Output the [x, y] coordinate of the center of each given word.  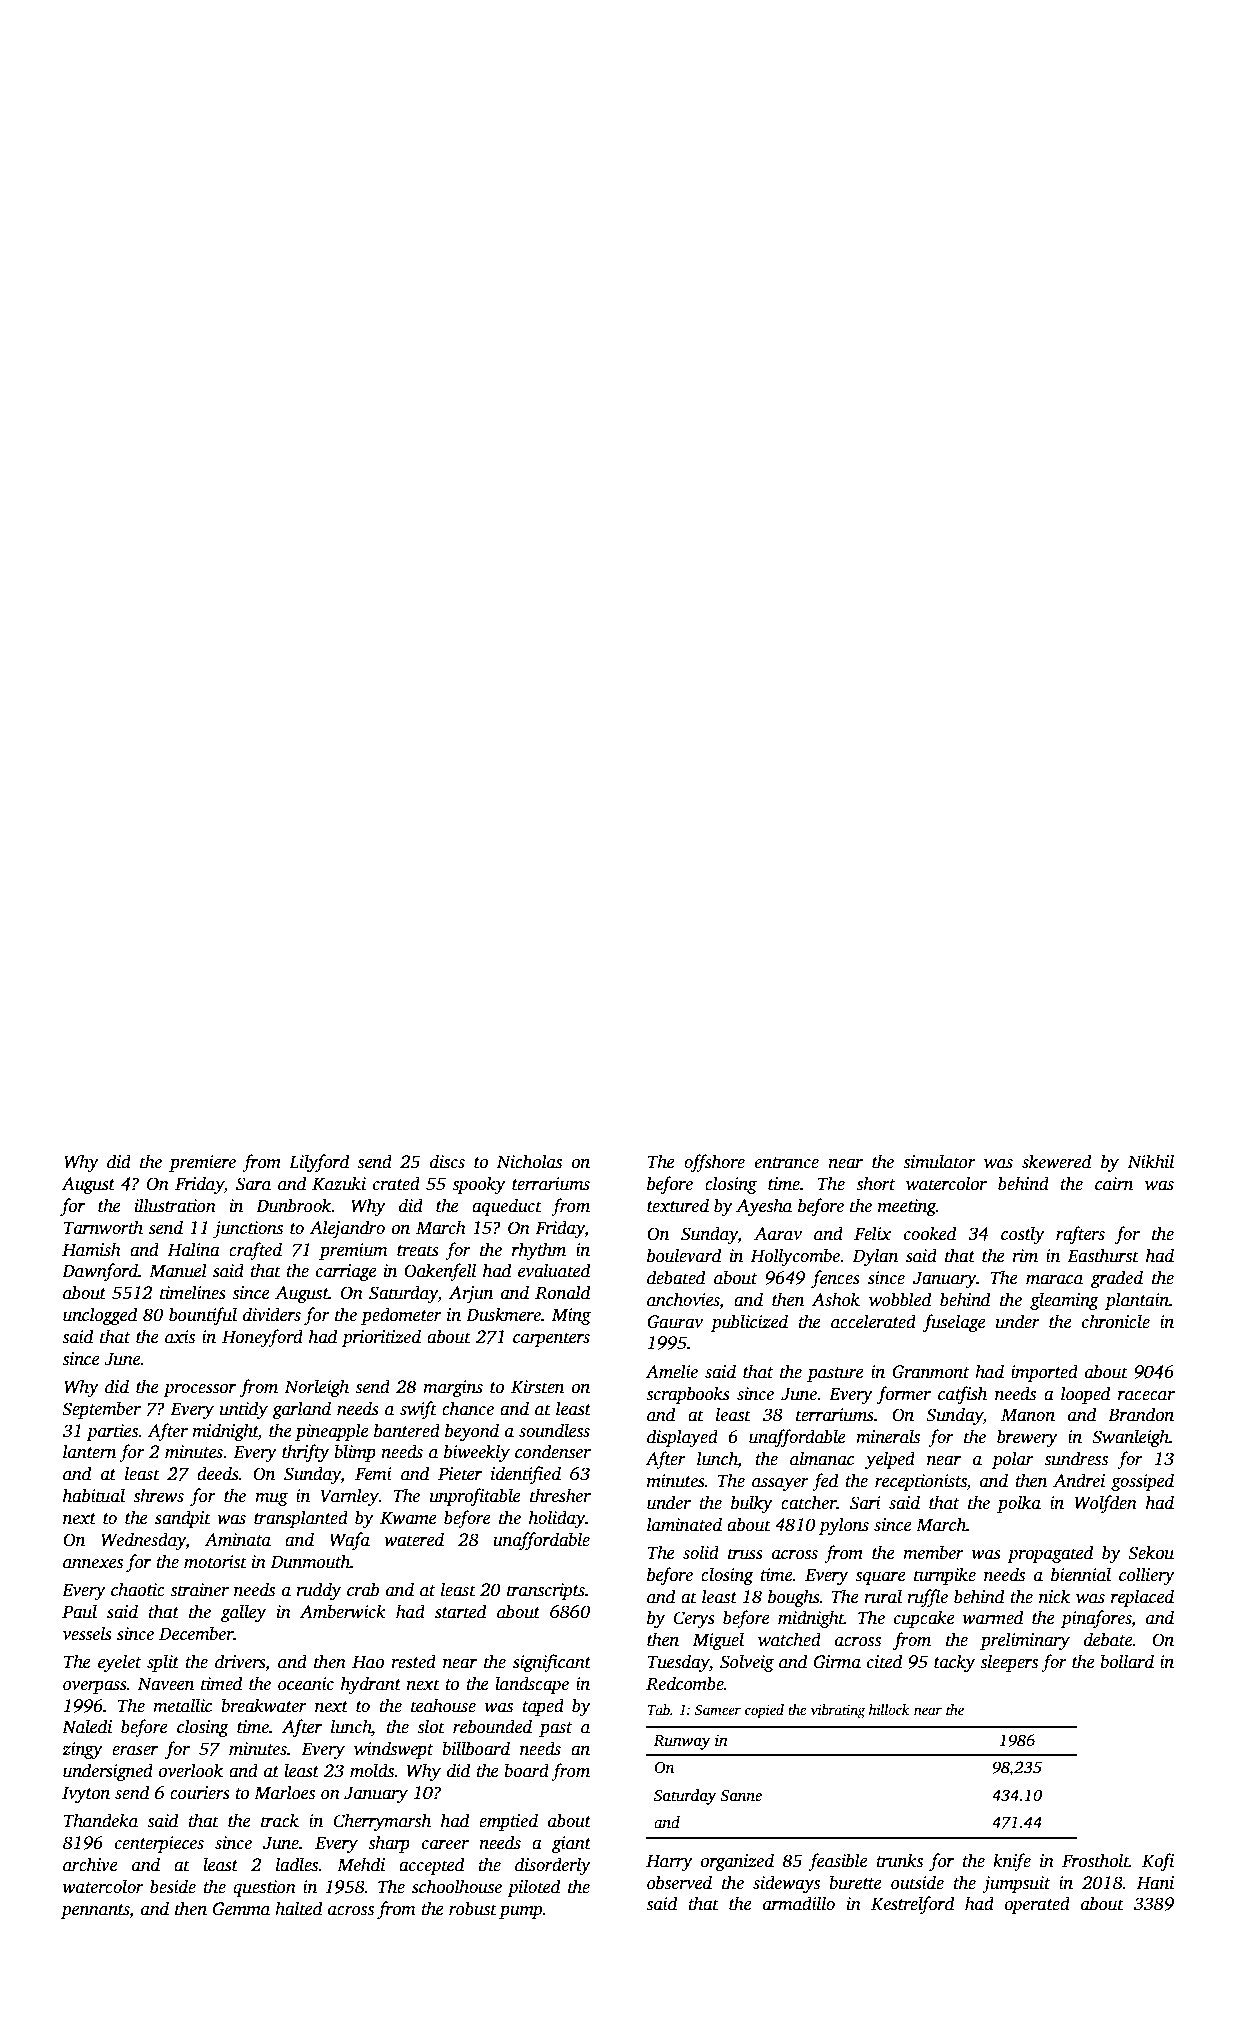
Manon [1028, 1415]
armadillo [799, 1903]
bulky [752, 1504]
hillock [889, 1709]
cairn [1114, 1184]
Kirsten [537, 1387]
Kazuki [339, 1183]
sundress [1076, 1458]
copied [764, 1711]
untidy [244, 1410]
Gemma [241, 1909]
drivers [240, 1661]
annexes [93, 1564]
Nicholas [529, 1161]
